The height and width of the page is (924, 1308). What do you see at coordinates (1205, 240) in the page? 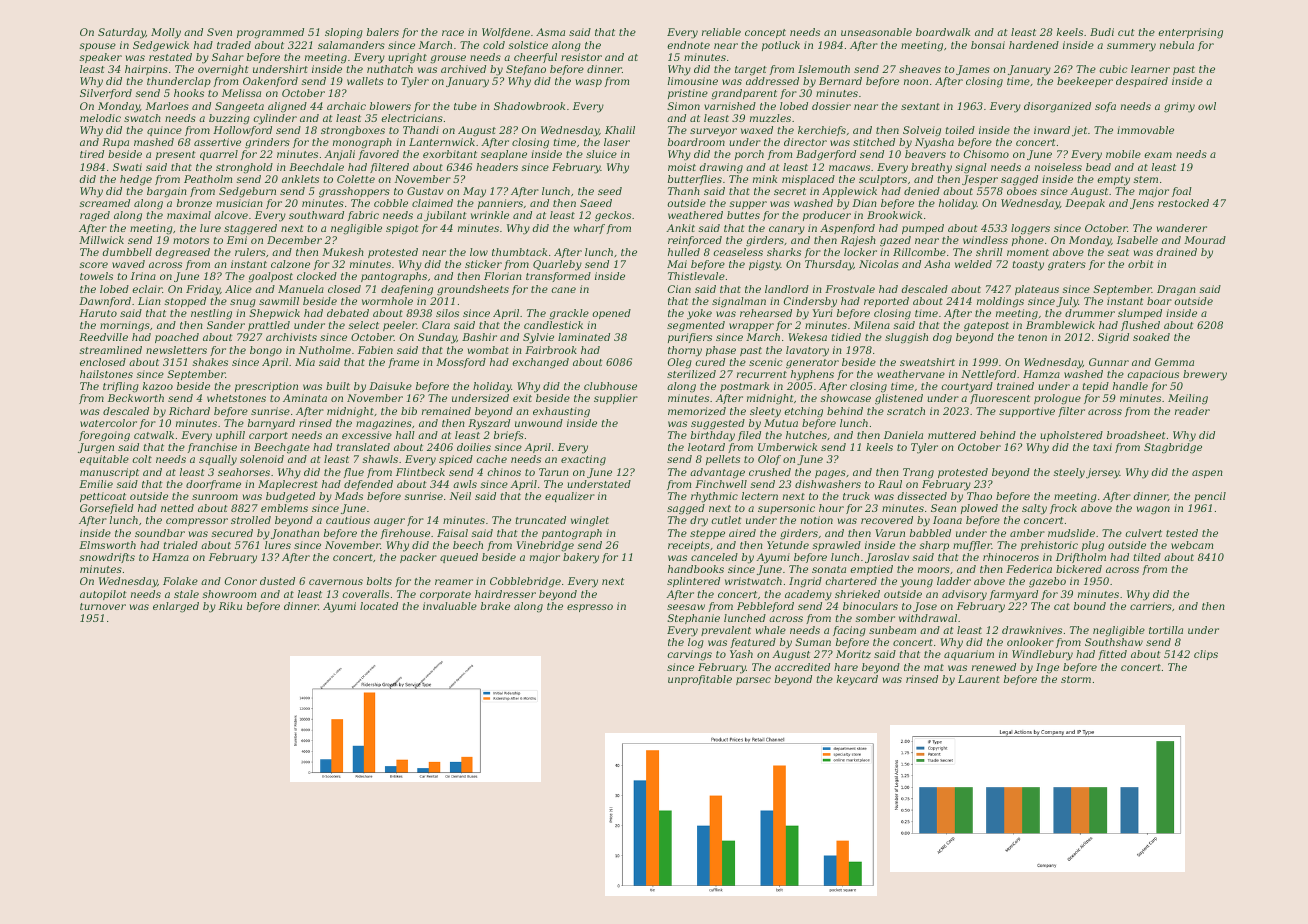
I see `Mourad` at bounding box center [1205, 240].
